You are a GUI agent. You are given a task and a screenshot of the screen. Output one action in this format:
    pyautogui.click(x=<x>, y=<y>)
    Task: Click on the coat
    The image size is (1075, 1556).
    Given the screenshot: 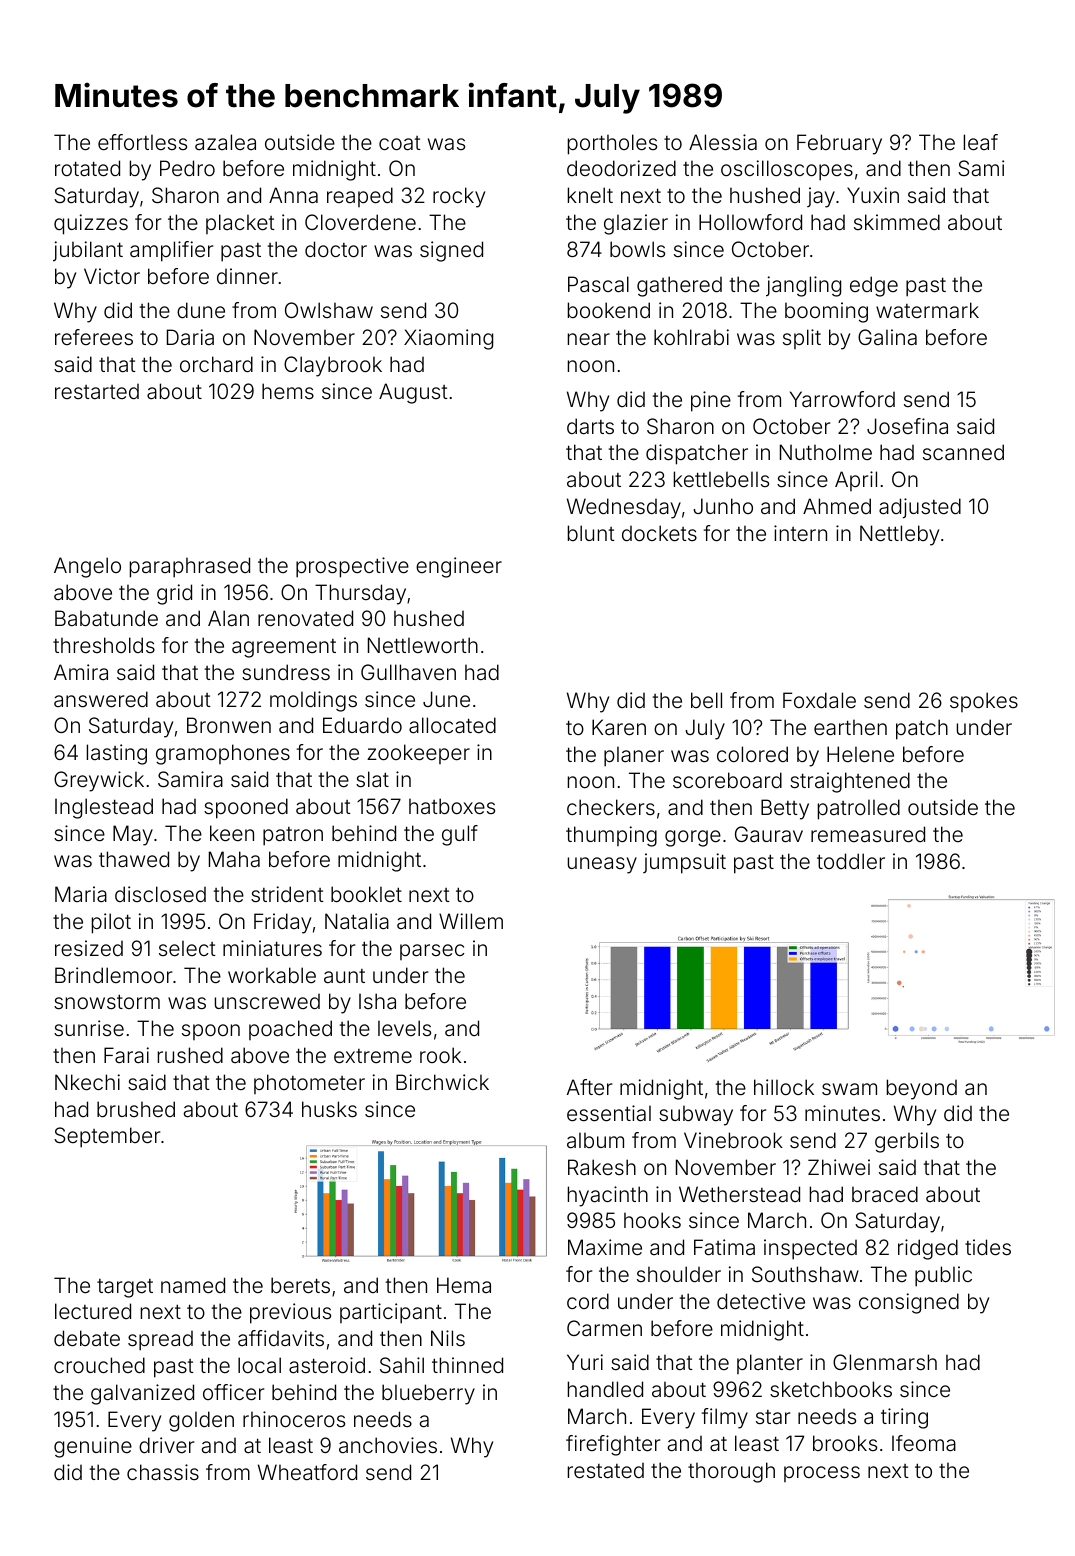 What is the action you would take?
    pyautogui.click(x=400, y=143)
